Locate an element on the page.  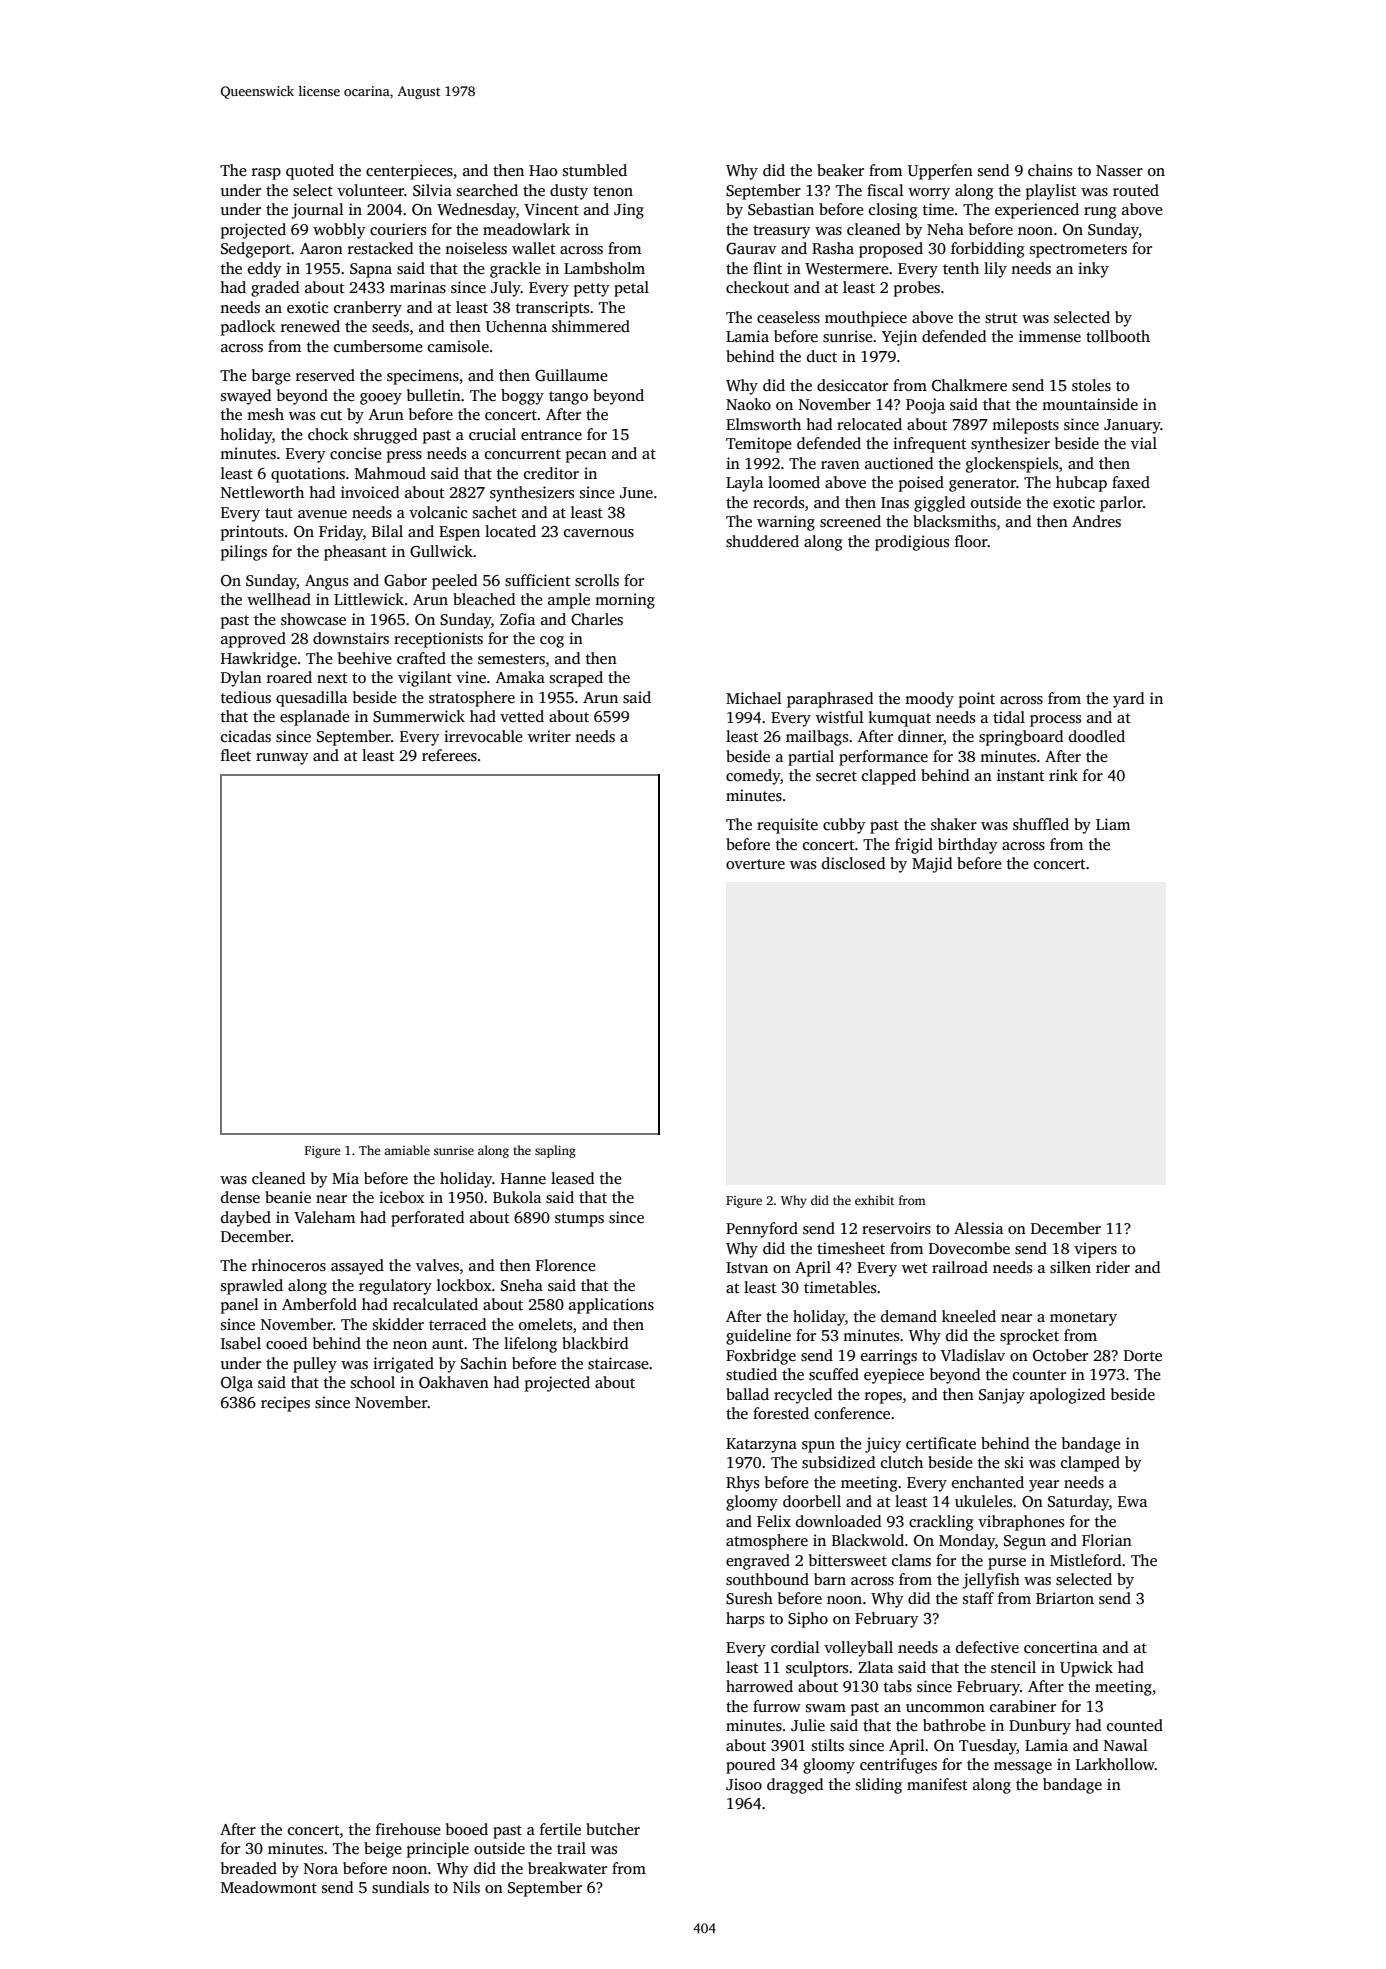
Liam is located at coordinates (1113, 824).
